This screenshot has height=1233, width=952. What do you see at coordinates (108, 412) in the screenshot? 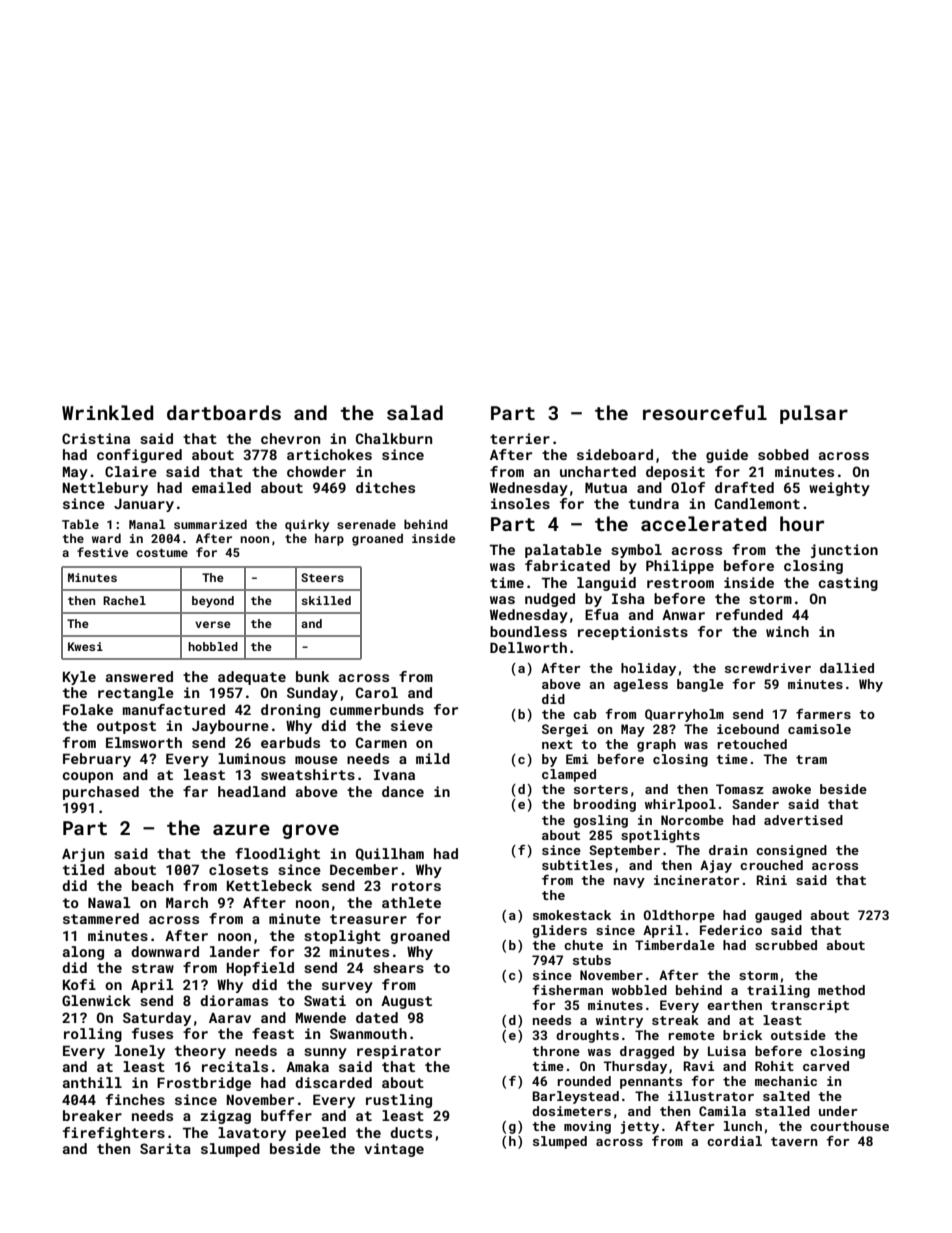
I see `Wrinkled` at bounding box center [108, 412].
